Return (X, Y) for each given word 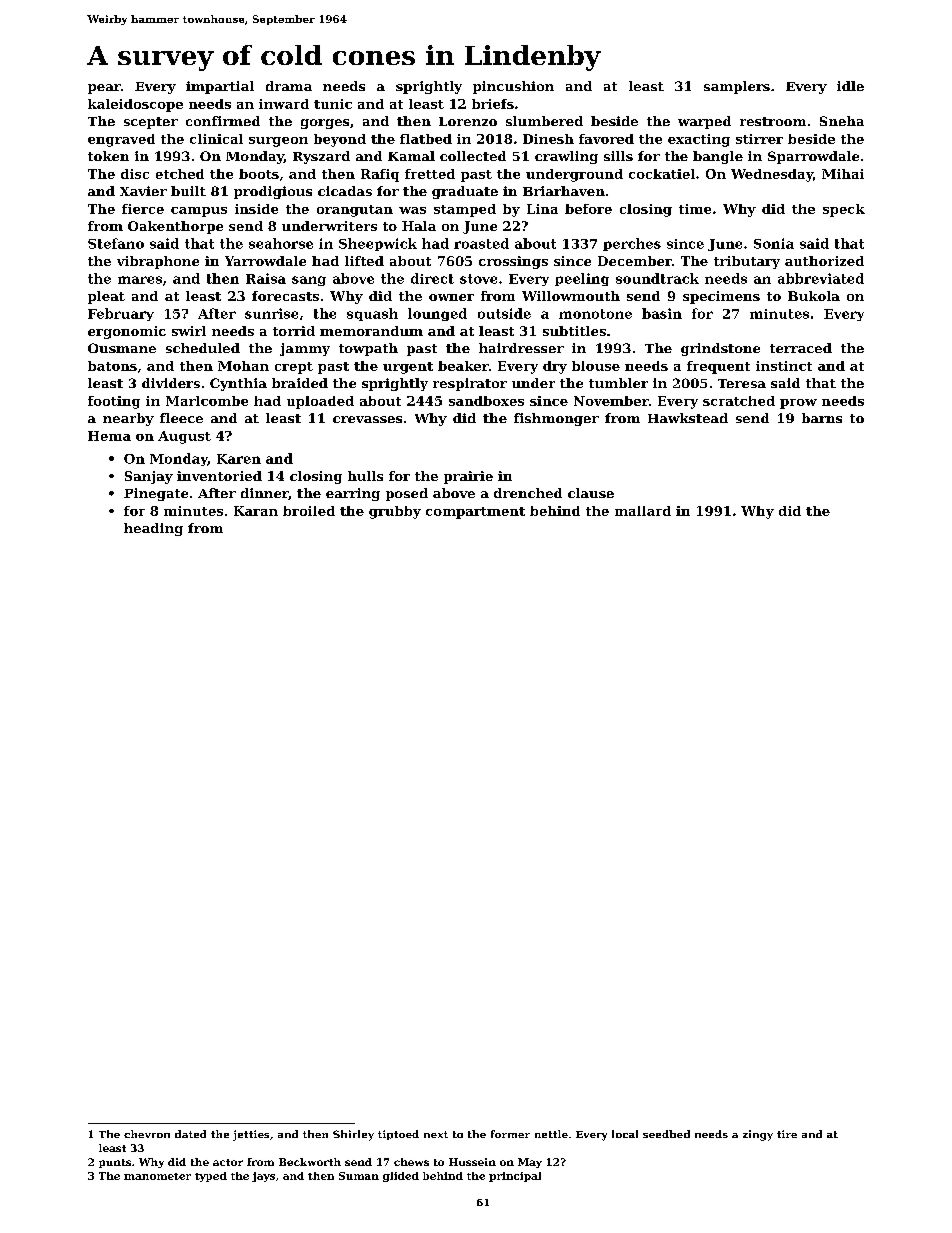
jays (263, 1177)
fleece (181, 418)
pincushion (513, 87)
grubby (395, 512)
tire (787, 1134)
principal (515, 1177)
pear (104, 89)
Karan (256, 511)
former (510, 1134)
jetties (251, 1135)
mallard (643, 511)
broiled (309, 511)
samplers (737, 87)
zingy (758, 1135)
